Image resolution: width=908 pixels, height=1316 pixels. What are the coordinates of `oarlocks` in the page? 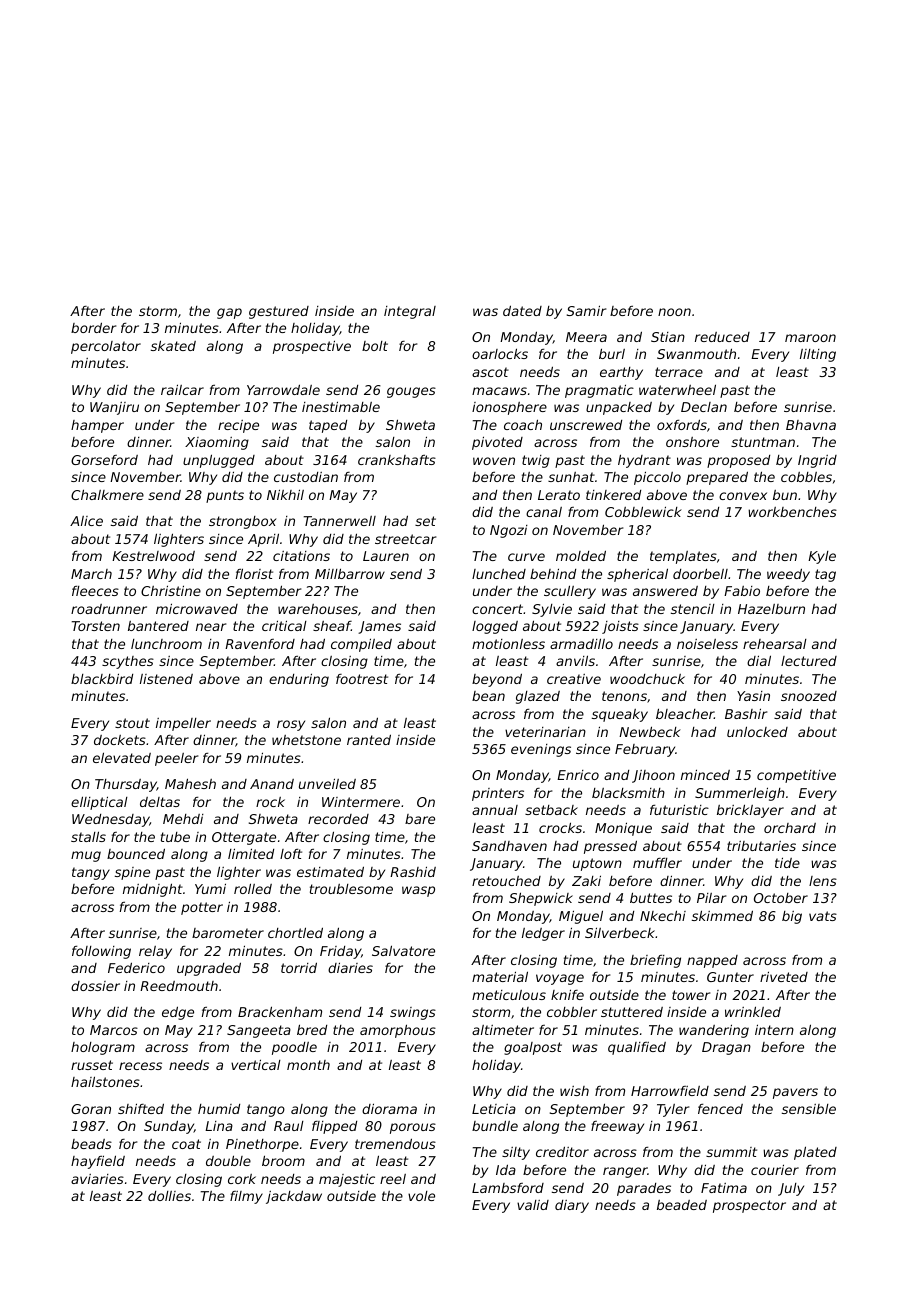 It's located at (500, 353).
